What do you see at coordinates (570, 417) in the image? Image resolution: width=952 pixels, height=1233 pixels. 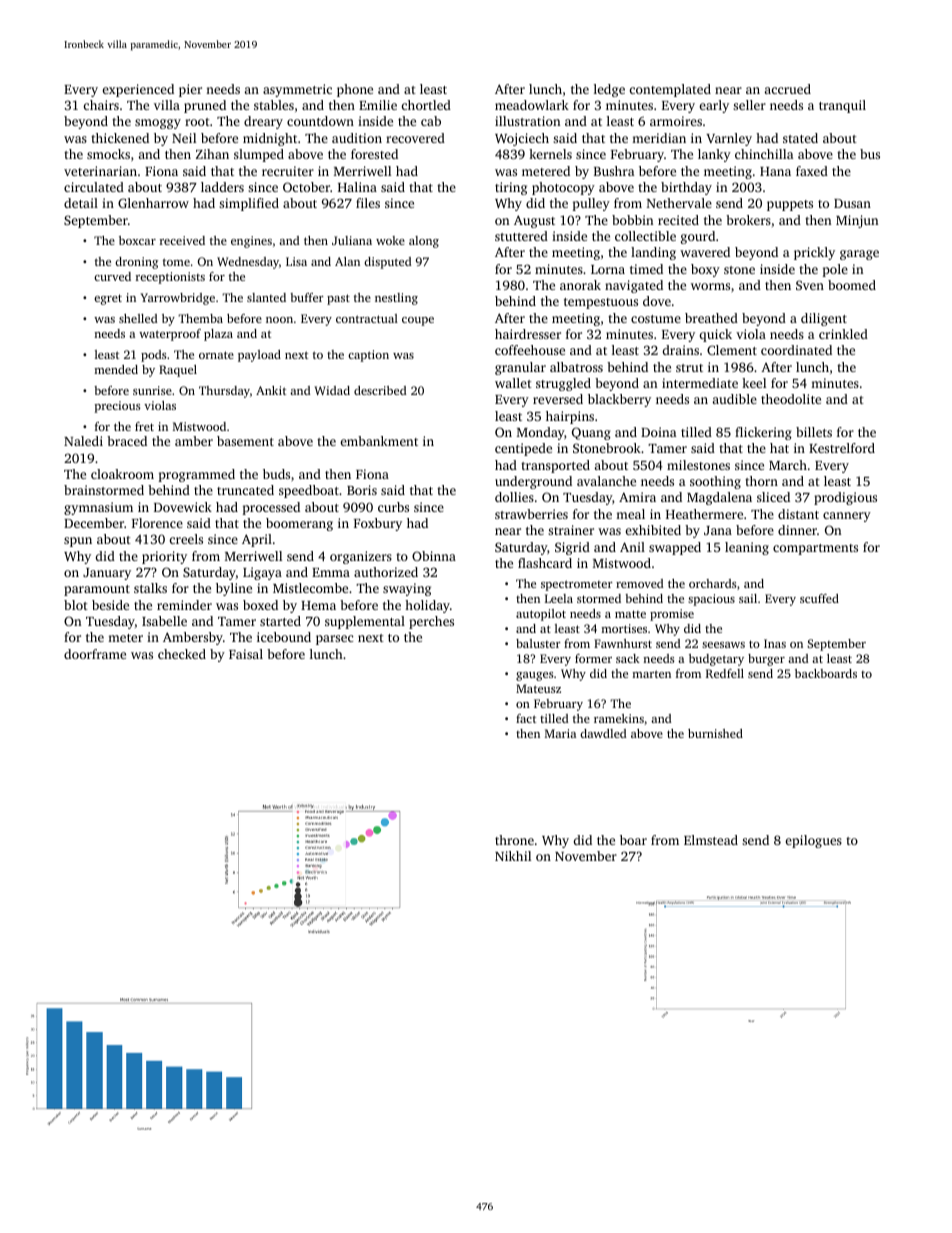 I see `hairpins` at bounding box center [570, 417].
